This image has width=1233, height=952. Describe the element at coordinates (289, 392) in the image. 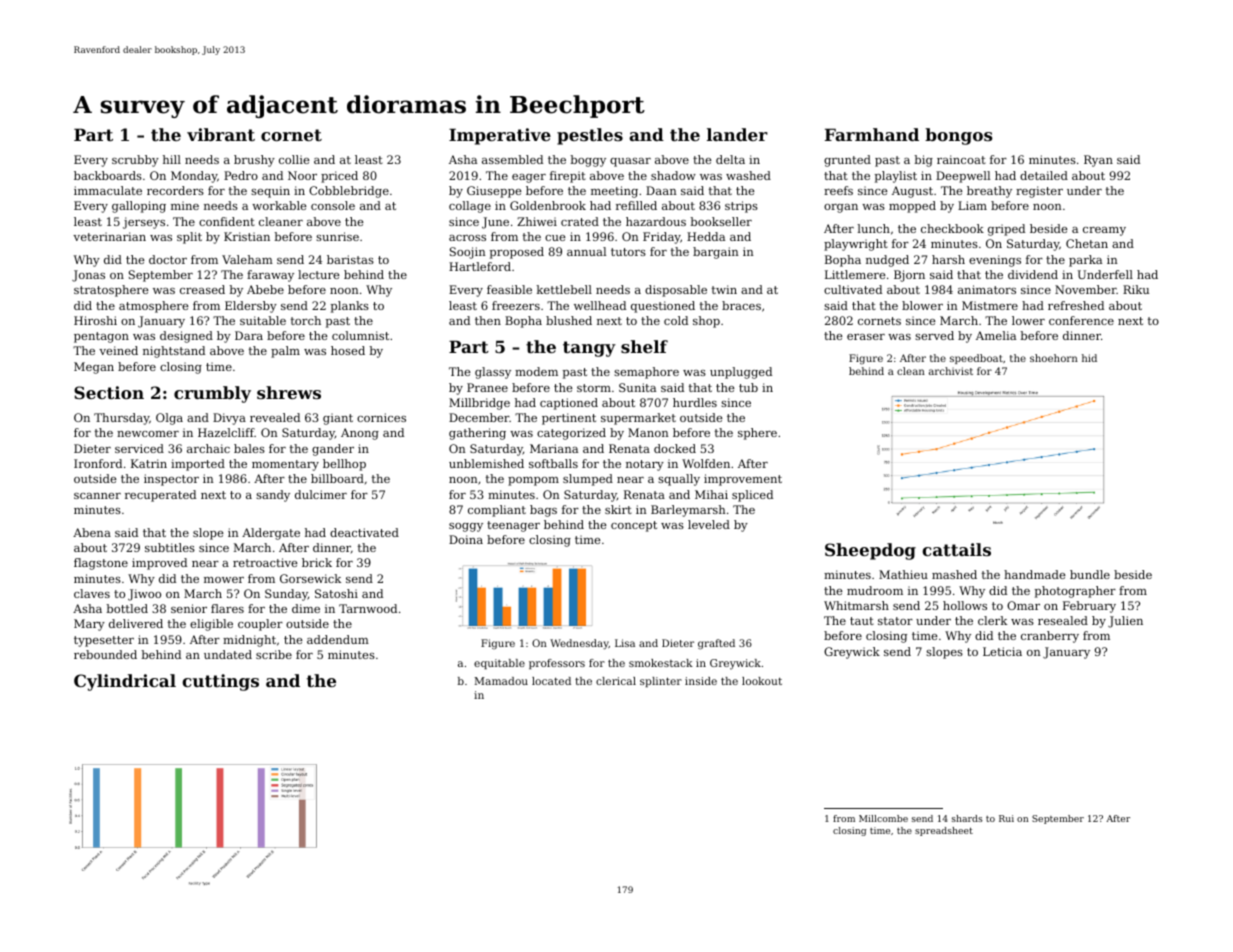

I see `shrews` at that location.
